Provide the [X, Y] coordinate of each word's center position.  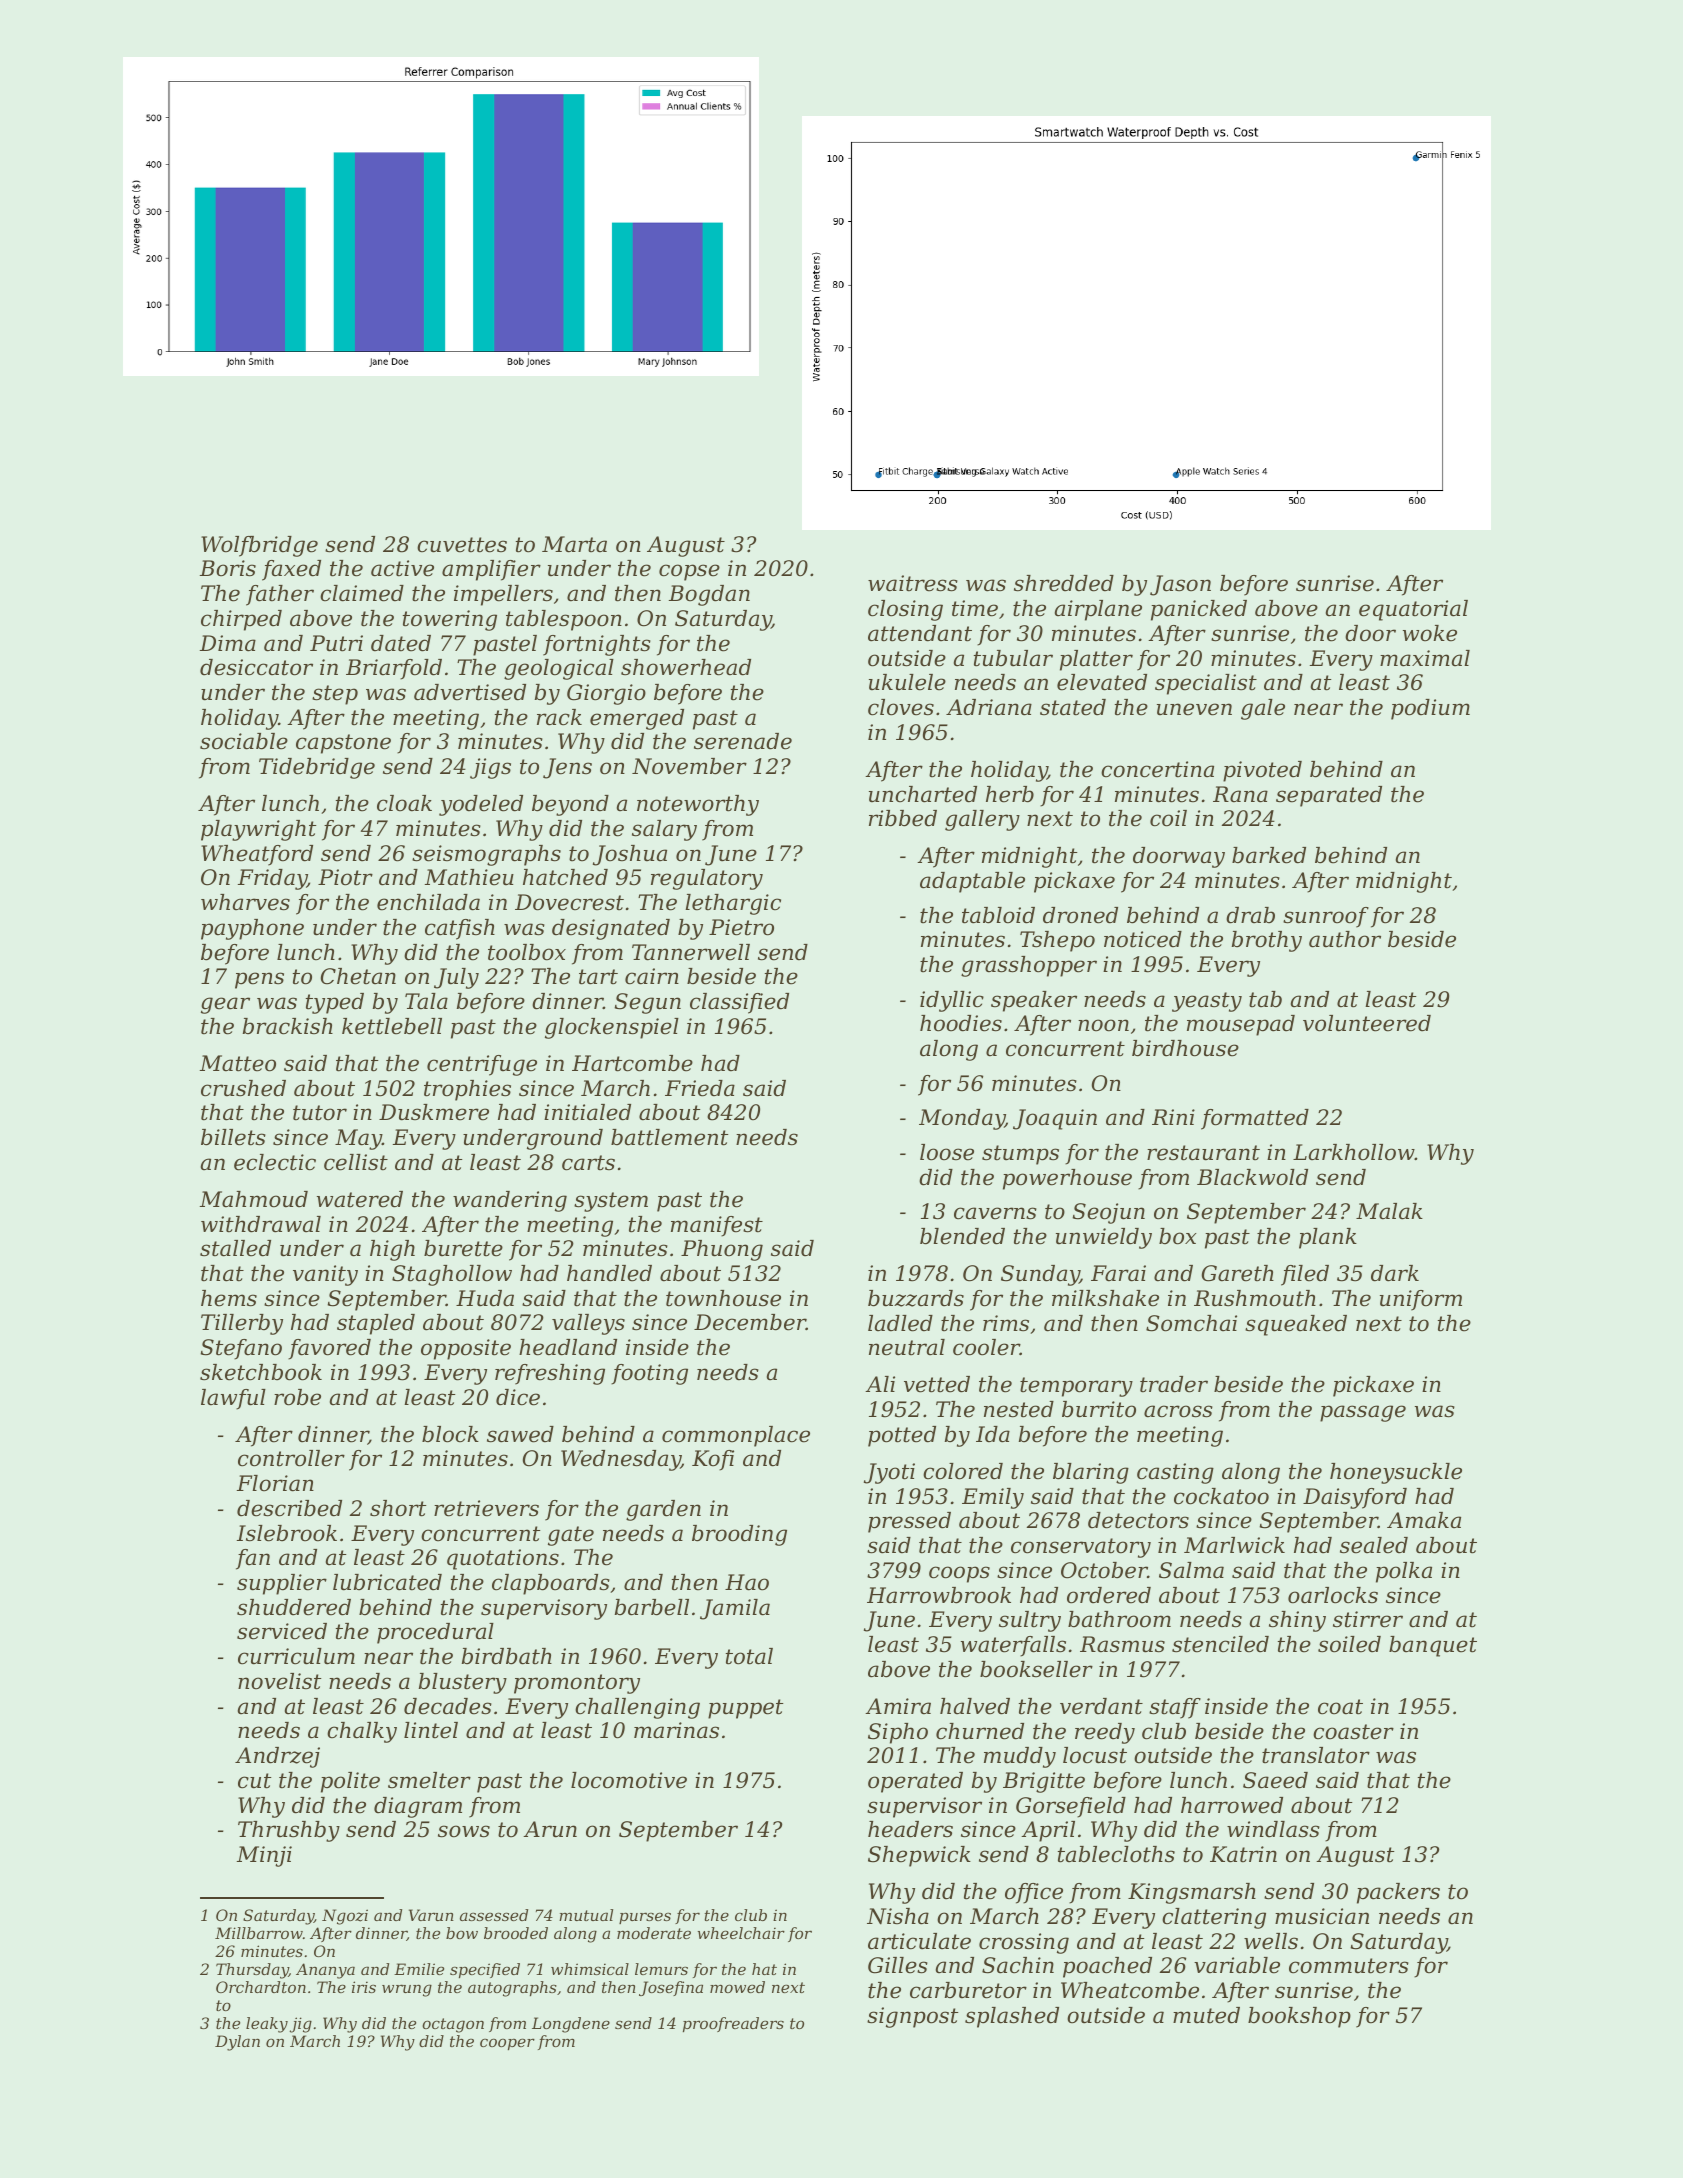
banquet [1433, 1646]
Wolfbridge [259, 546]
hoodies [961, 1023]
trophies [467, 1090]
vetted [937, 1384]
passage [1363, 1413]
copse [689, 572]
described [289, 1508]
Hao [747, 1582]
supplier [282, 1584]
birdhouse [1185, 1048]
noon [1103, 1025]
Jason [1180, 585]
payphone [252, 929]
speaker [1034, 1001]
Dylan [237, 2043]
